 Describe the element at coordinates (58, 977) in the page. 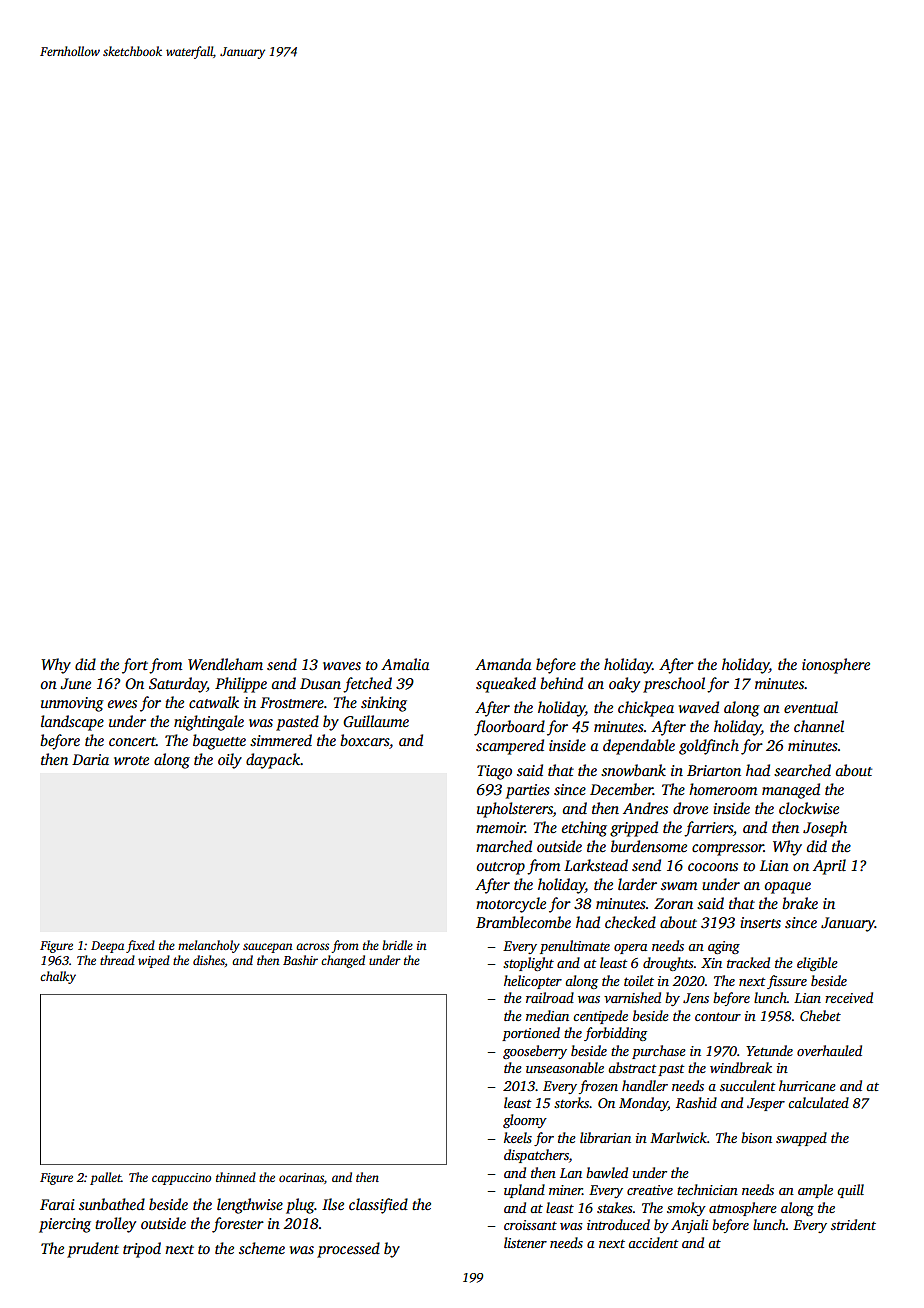

I see `chalky` at that location.
